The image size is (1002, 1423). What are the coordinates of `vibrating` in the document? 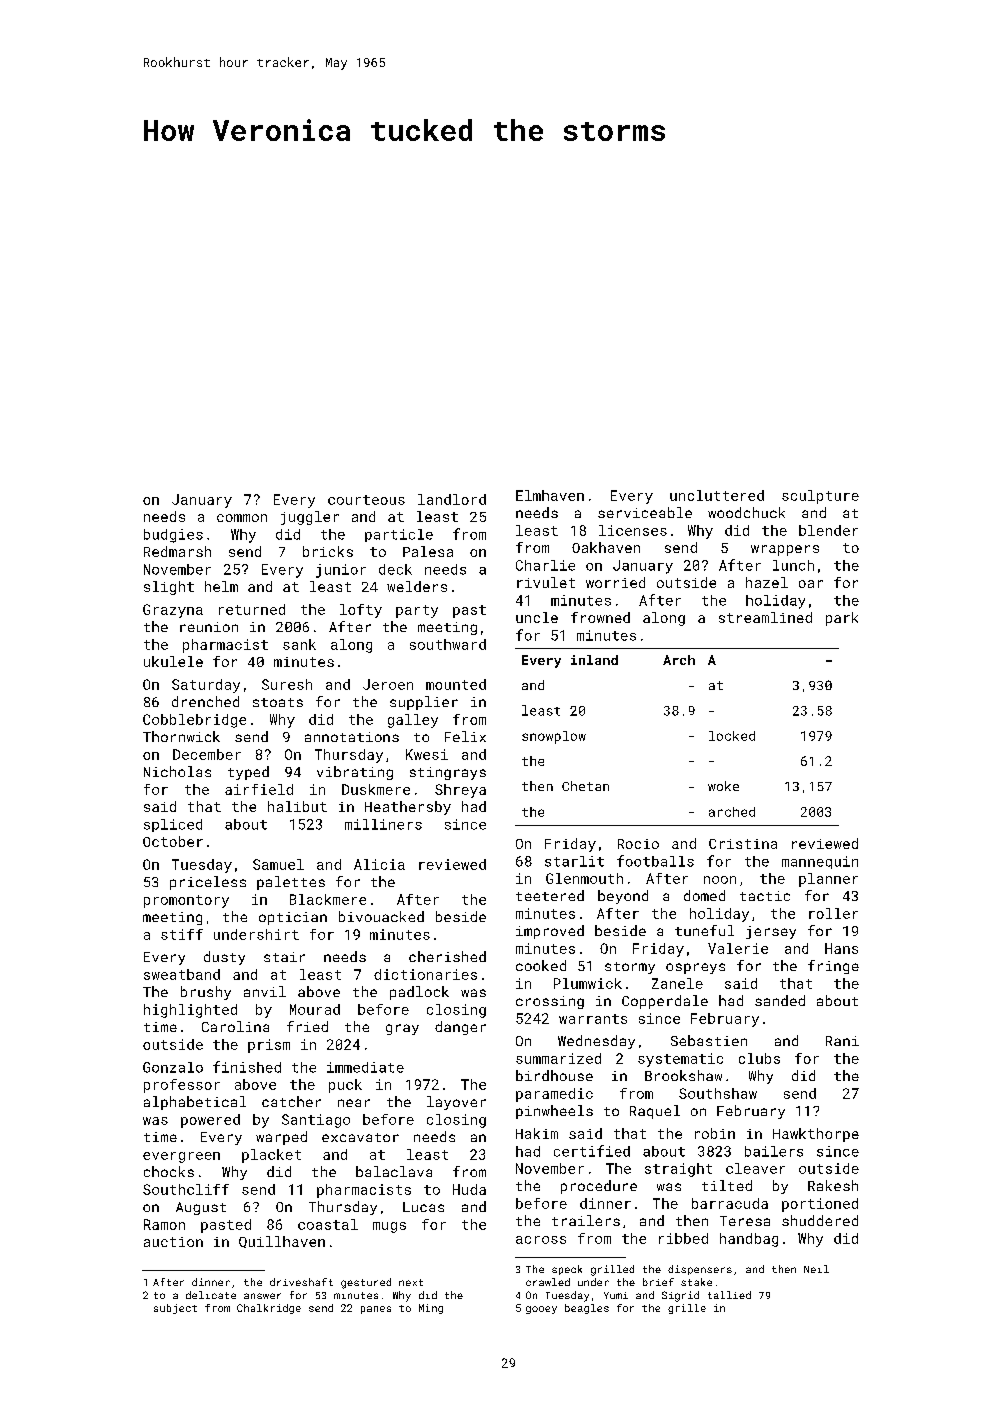 It's located at (355, 773).
